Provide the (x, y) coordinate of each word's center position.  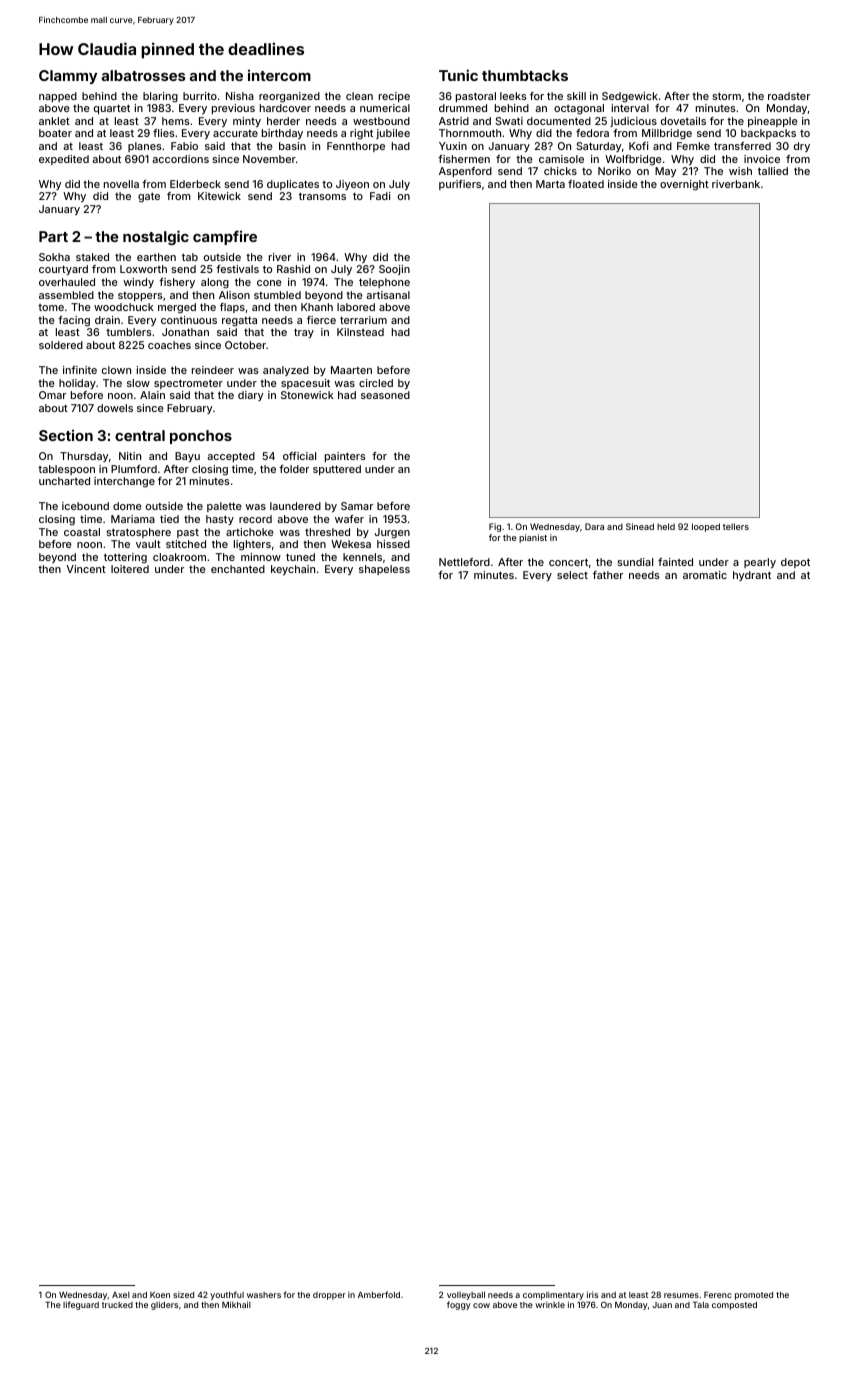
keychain (293, 570)
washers (264, 1295)
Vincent (86, 569)
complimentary (553, 1295)
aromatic (705, 575)
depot (795, 563)
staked (92, 257)
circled (376, 383)
